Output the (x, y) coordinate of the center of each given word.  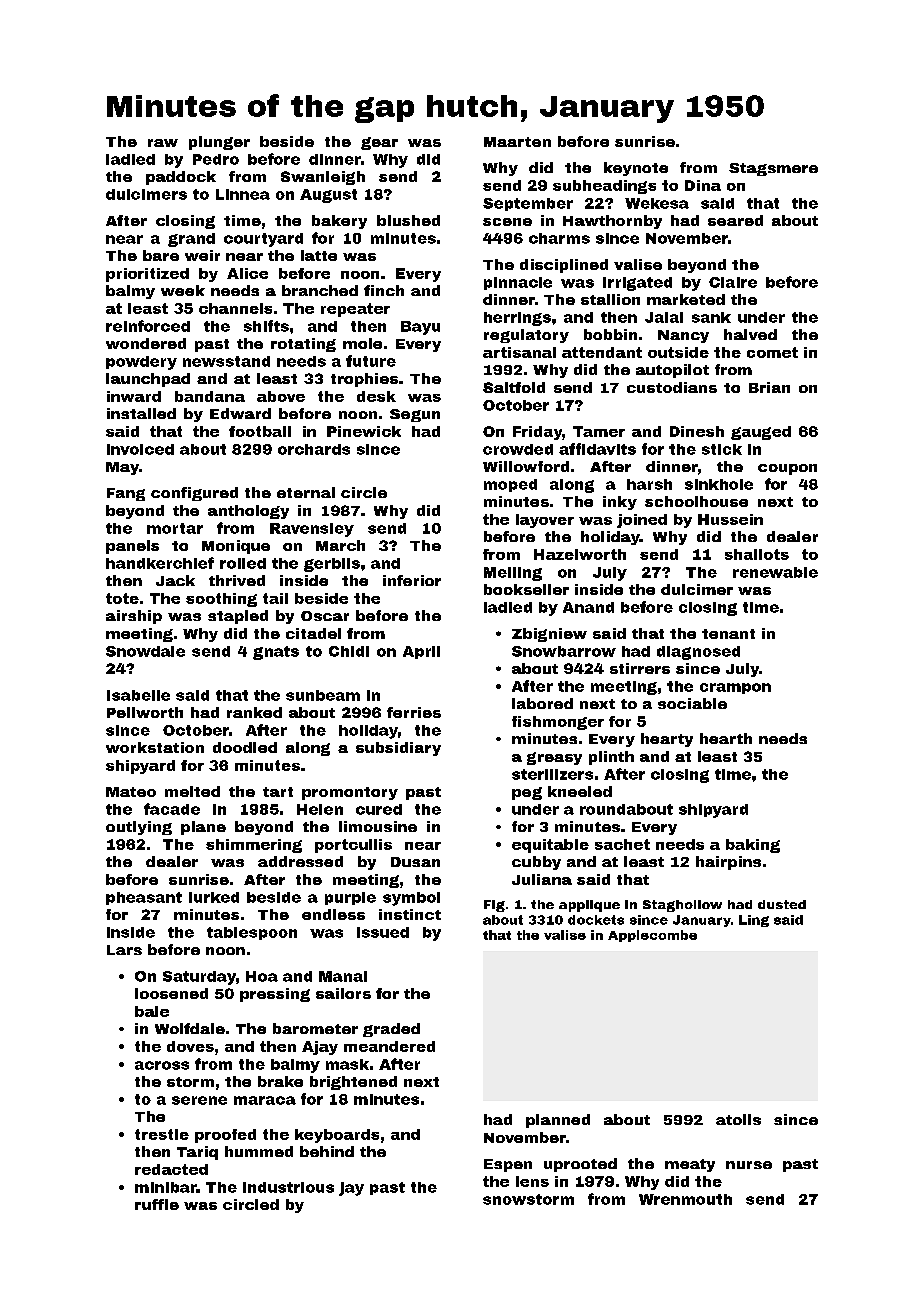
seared (735, 220)
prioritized (147, 275)
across (162, 1065)
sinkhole (719, 484)
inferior (412, 580)
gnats (276, 653)
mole (362, 343)
